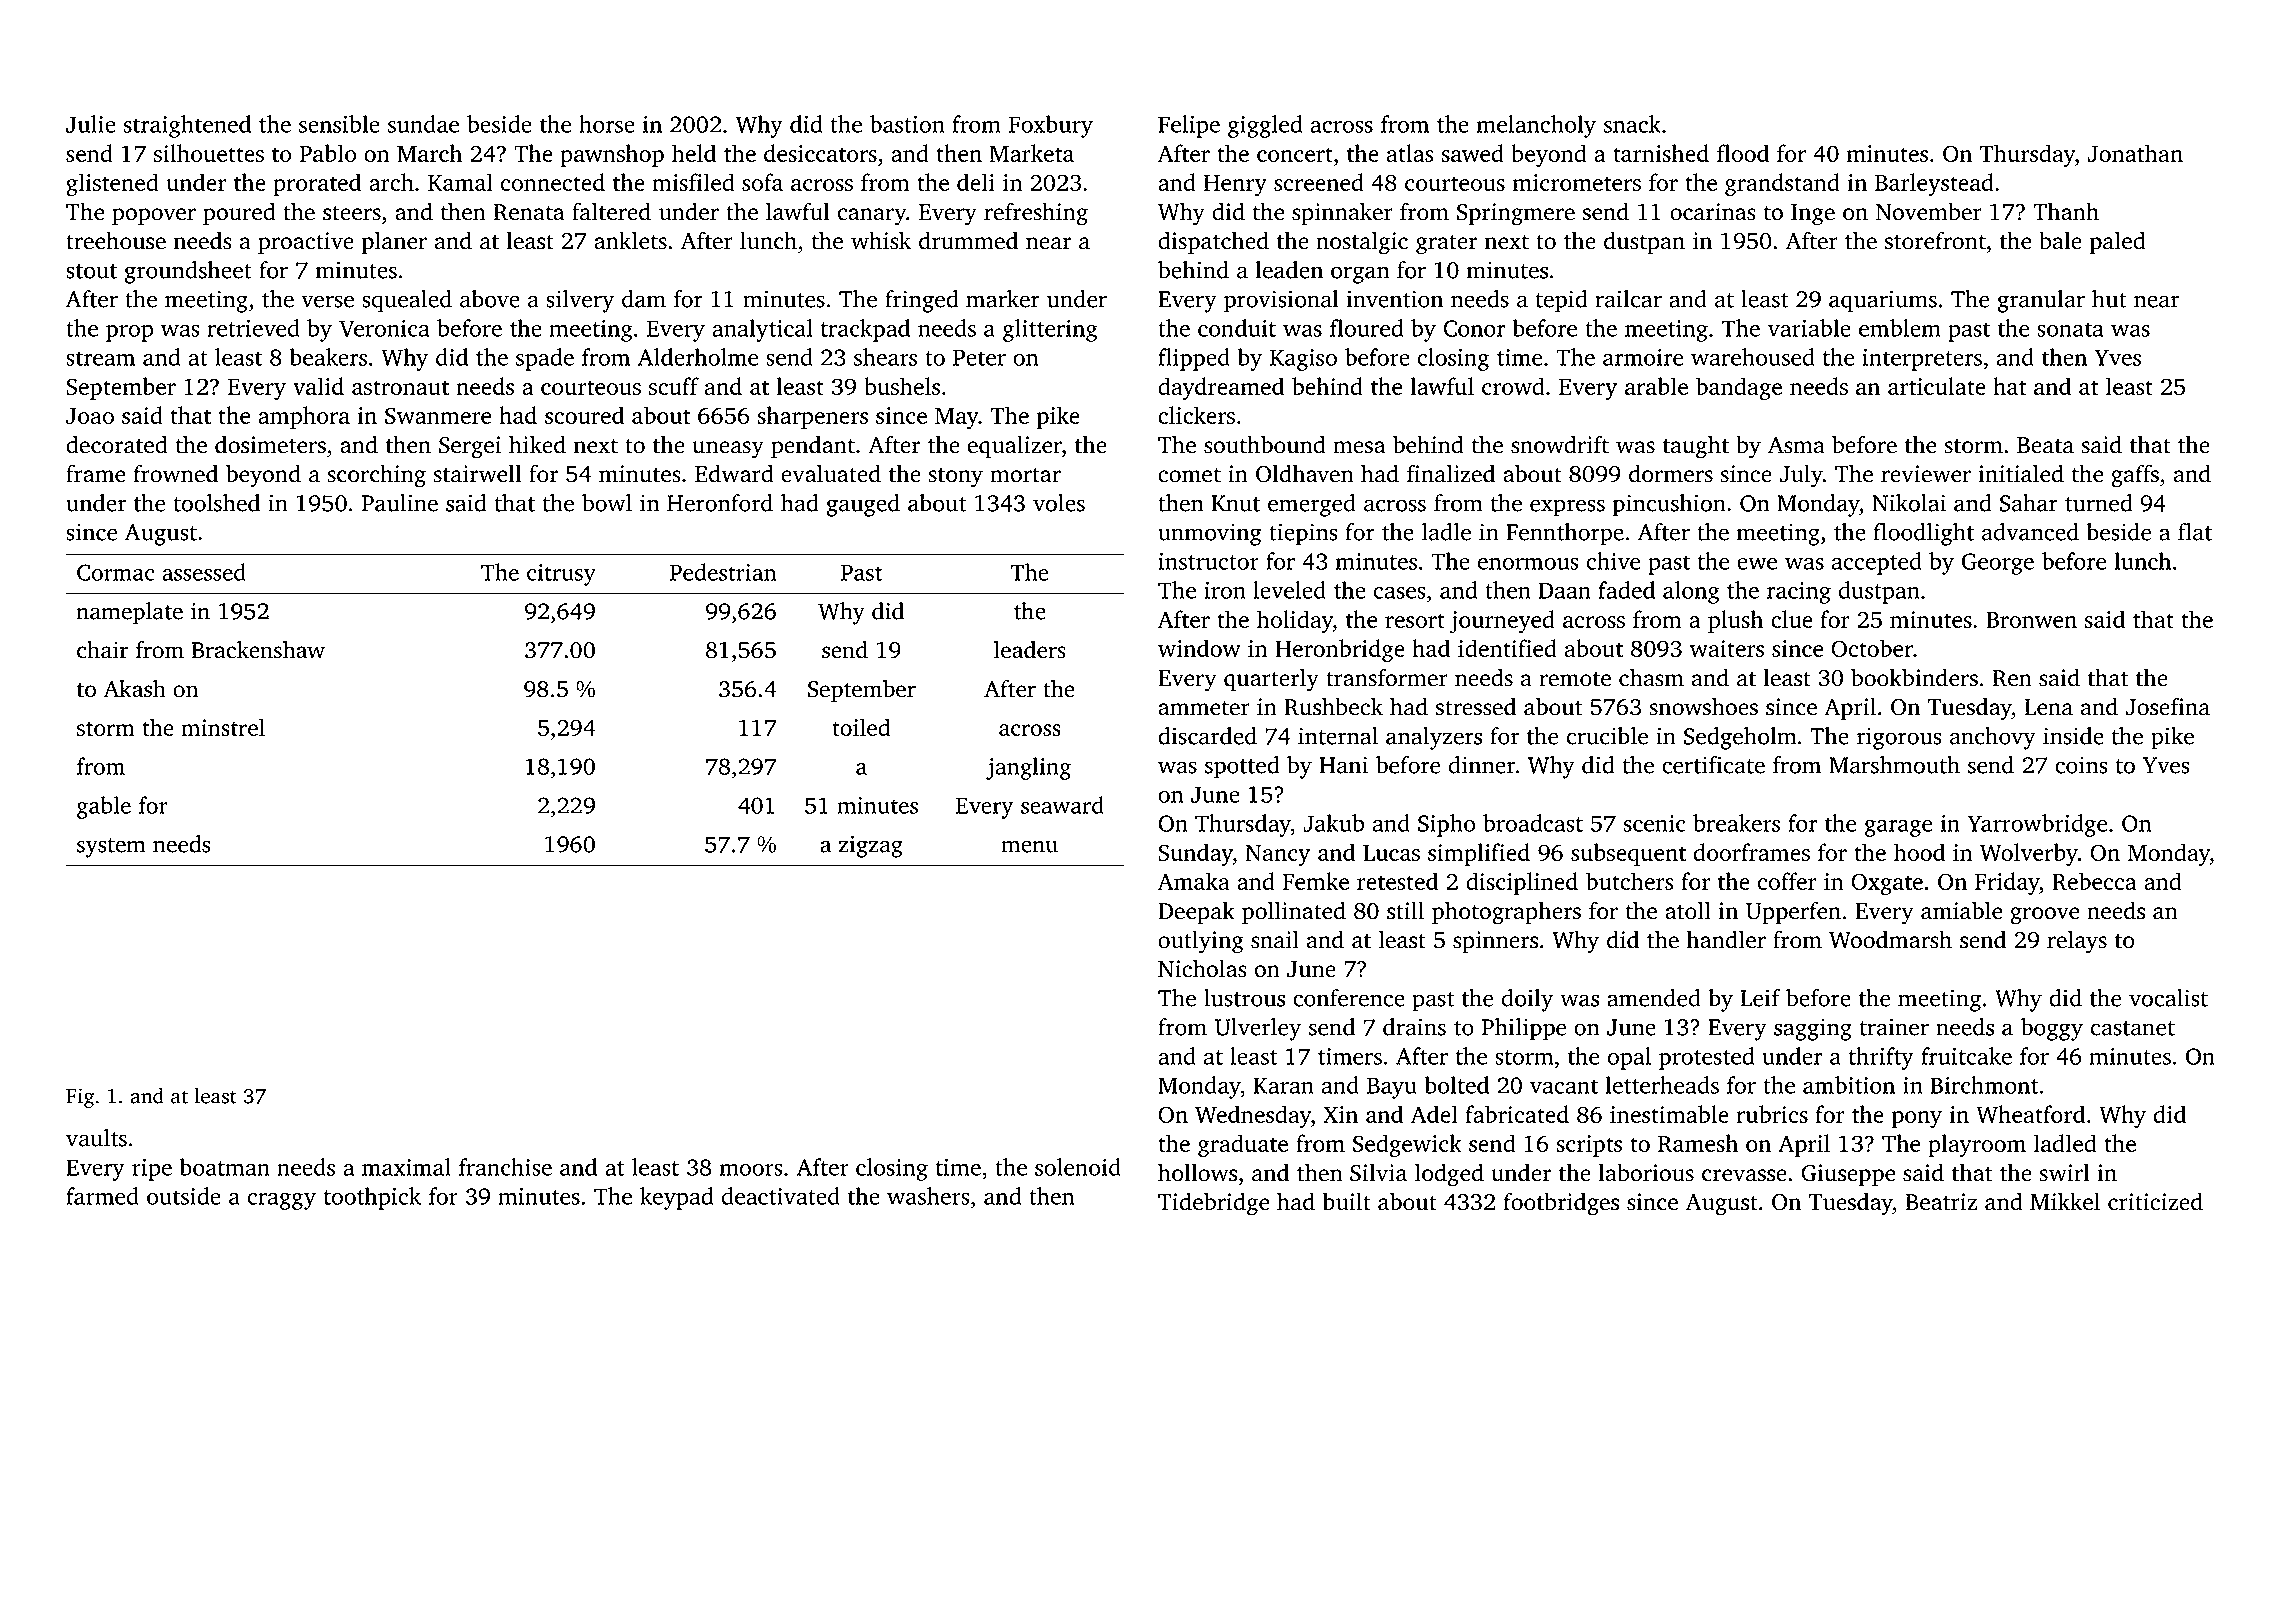  I want to click on provisional, so click(1281, 301).
